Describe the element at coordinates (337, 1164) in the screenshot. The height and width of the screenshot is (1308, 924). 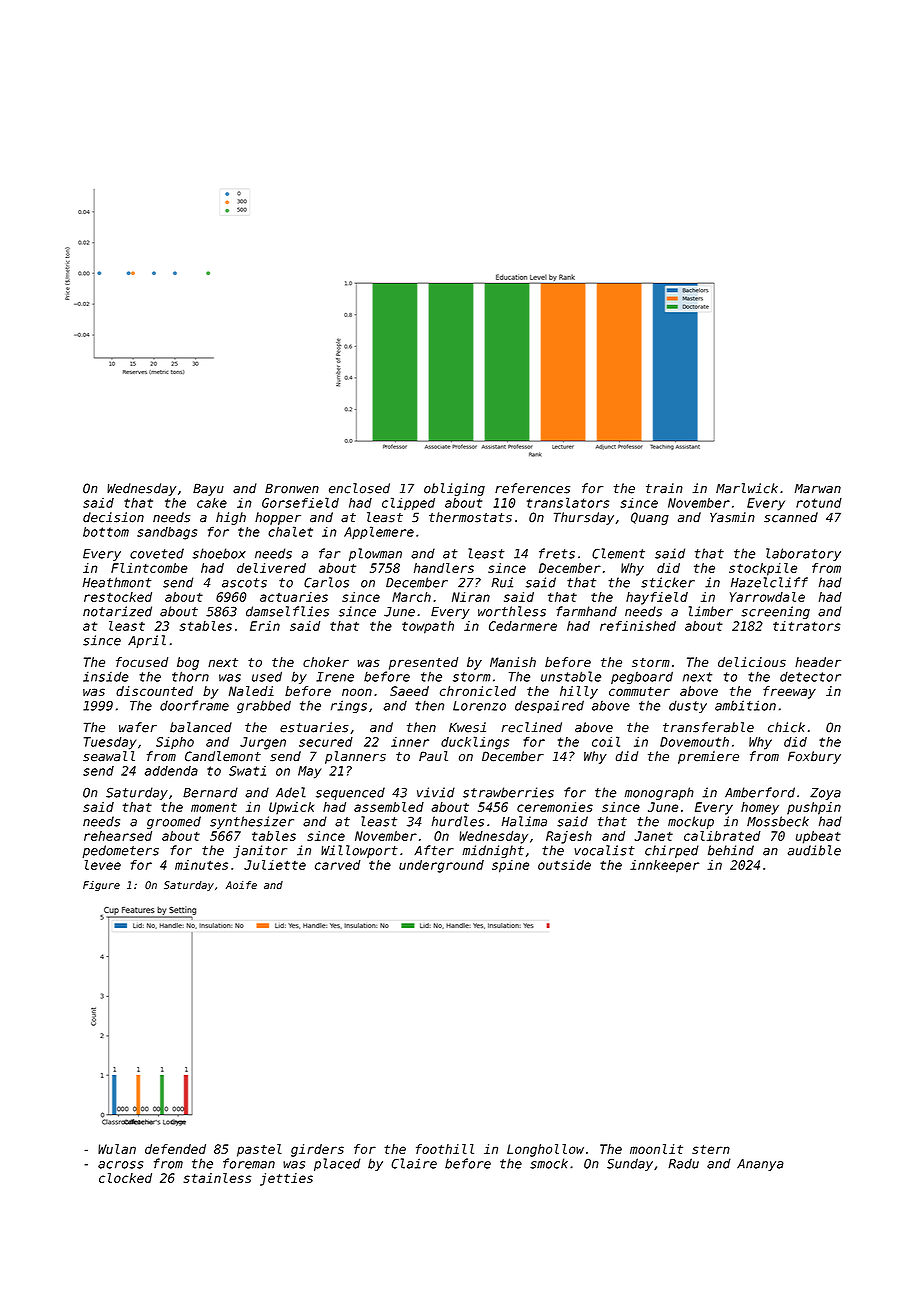
I see `placed` at that location.
